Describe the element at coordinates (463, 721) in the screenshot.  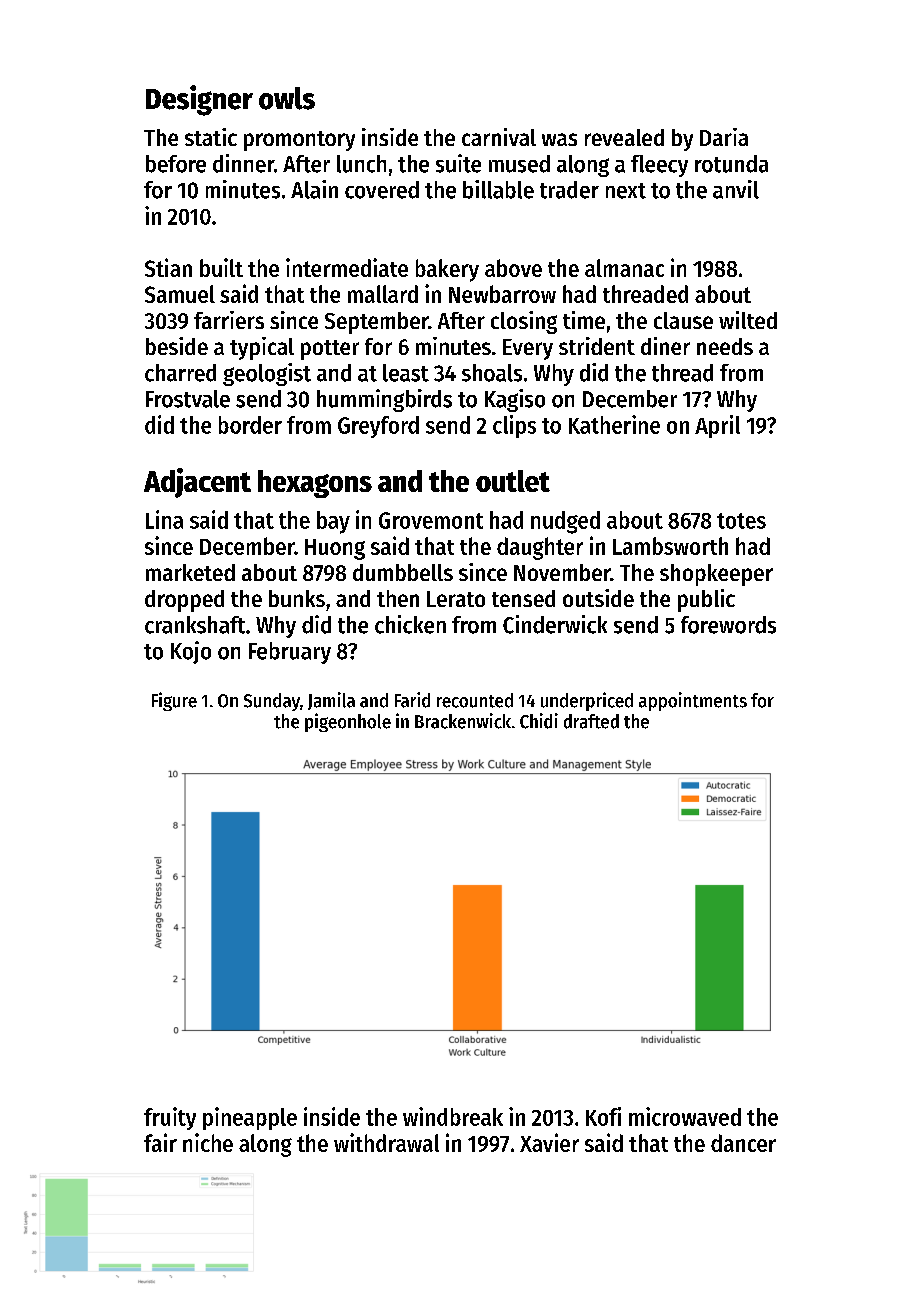
I see `Brackenwick` at that location.
